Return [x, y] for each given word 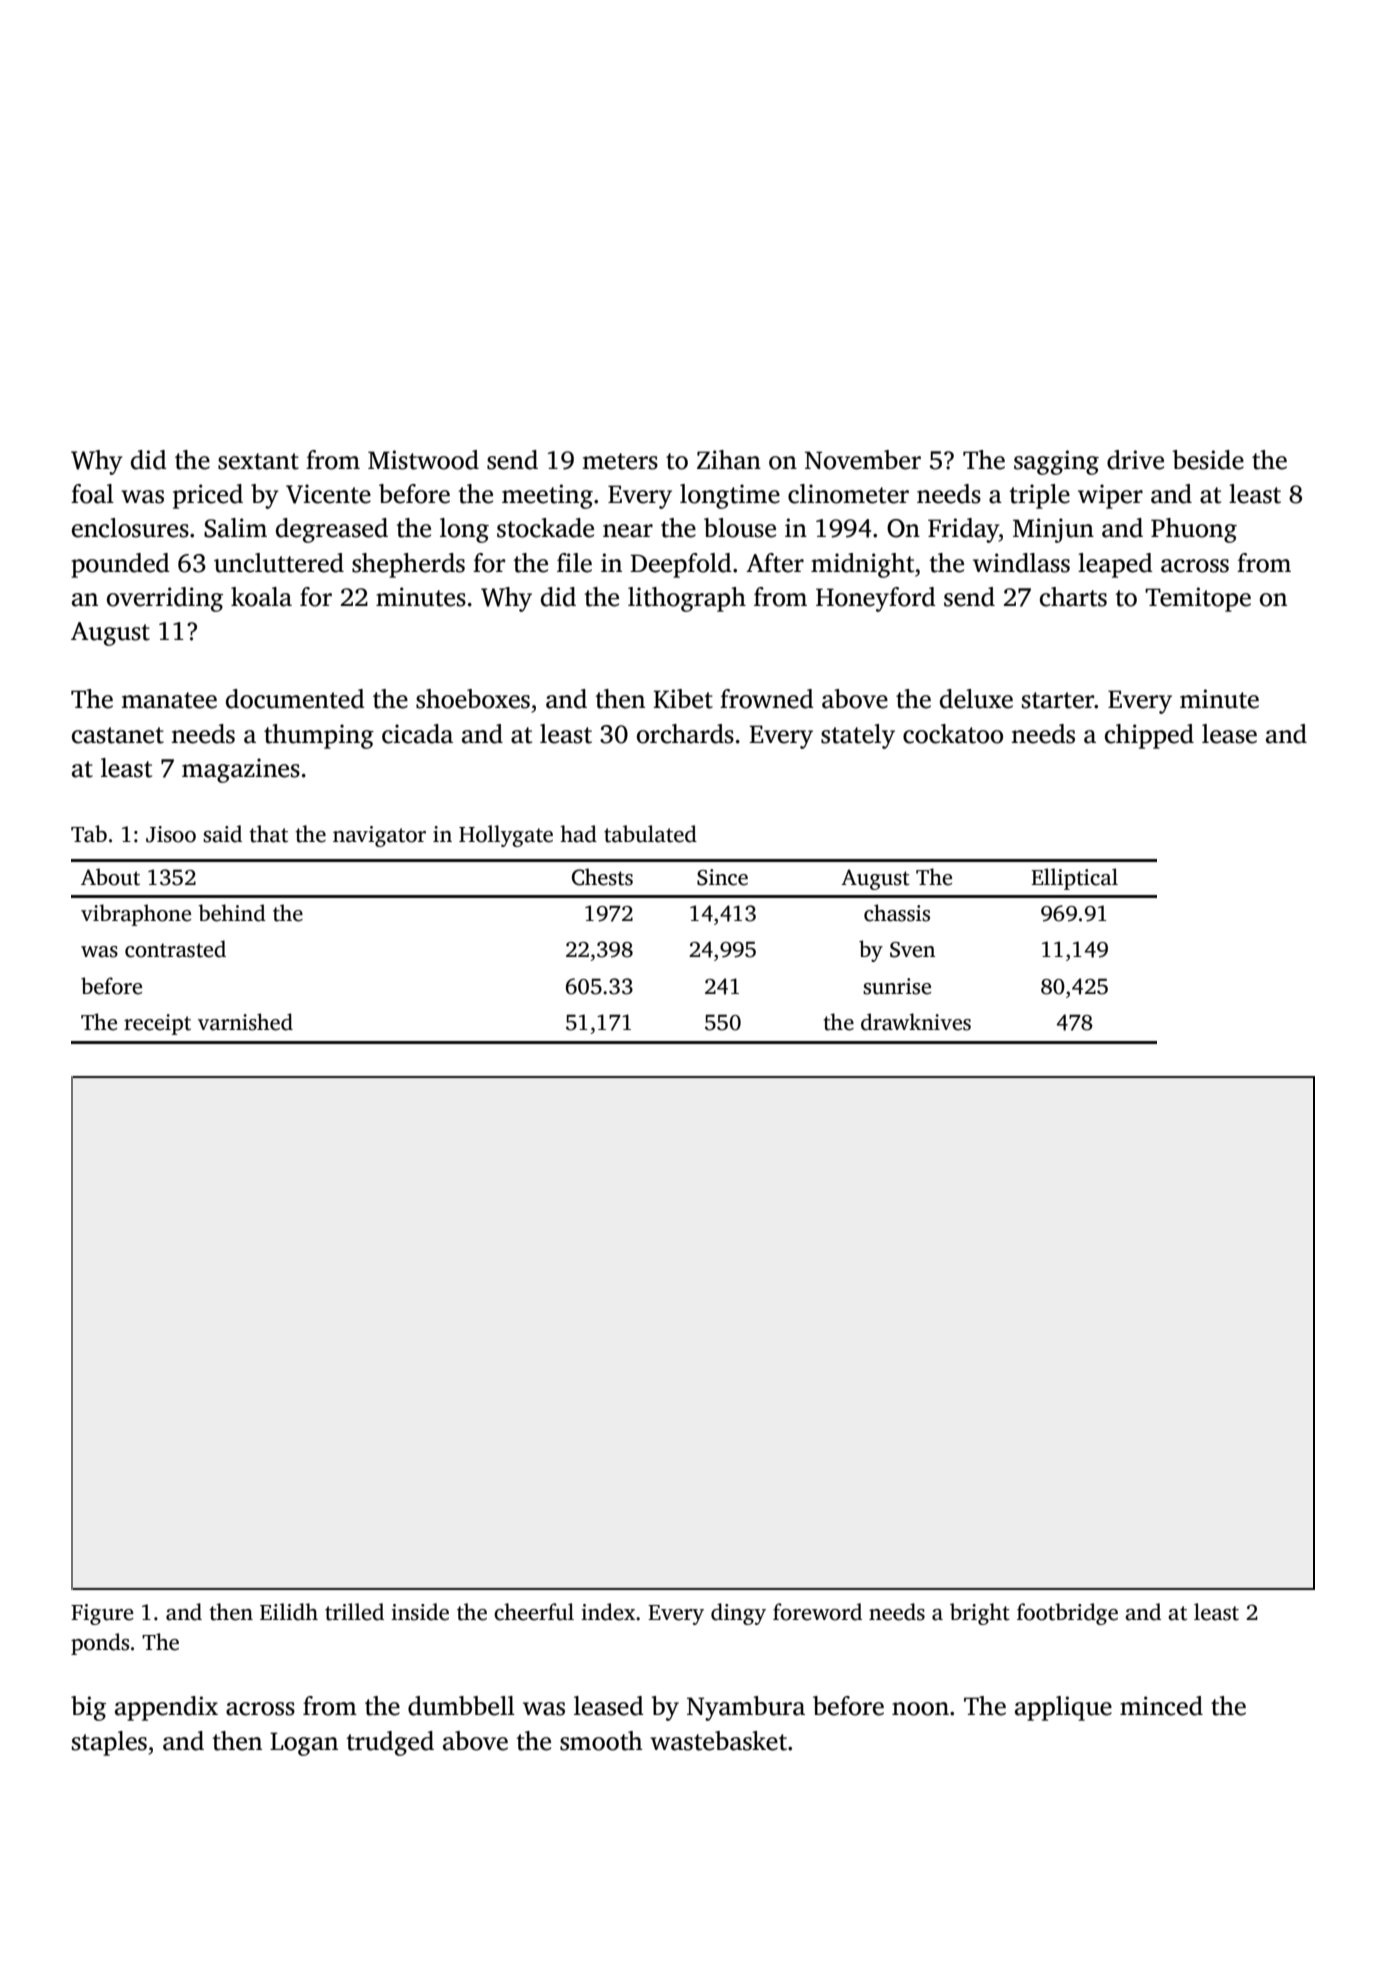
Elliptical [1074, 879]
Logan [304, 1744]
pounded [120, 565]
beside [1208, 460]
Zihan [729, 460]
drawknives [916, 1022]
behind [232, 913]
